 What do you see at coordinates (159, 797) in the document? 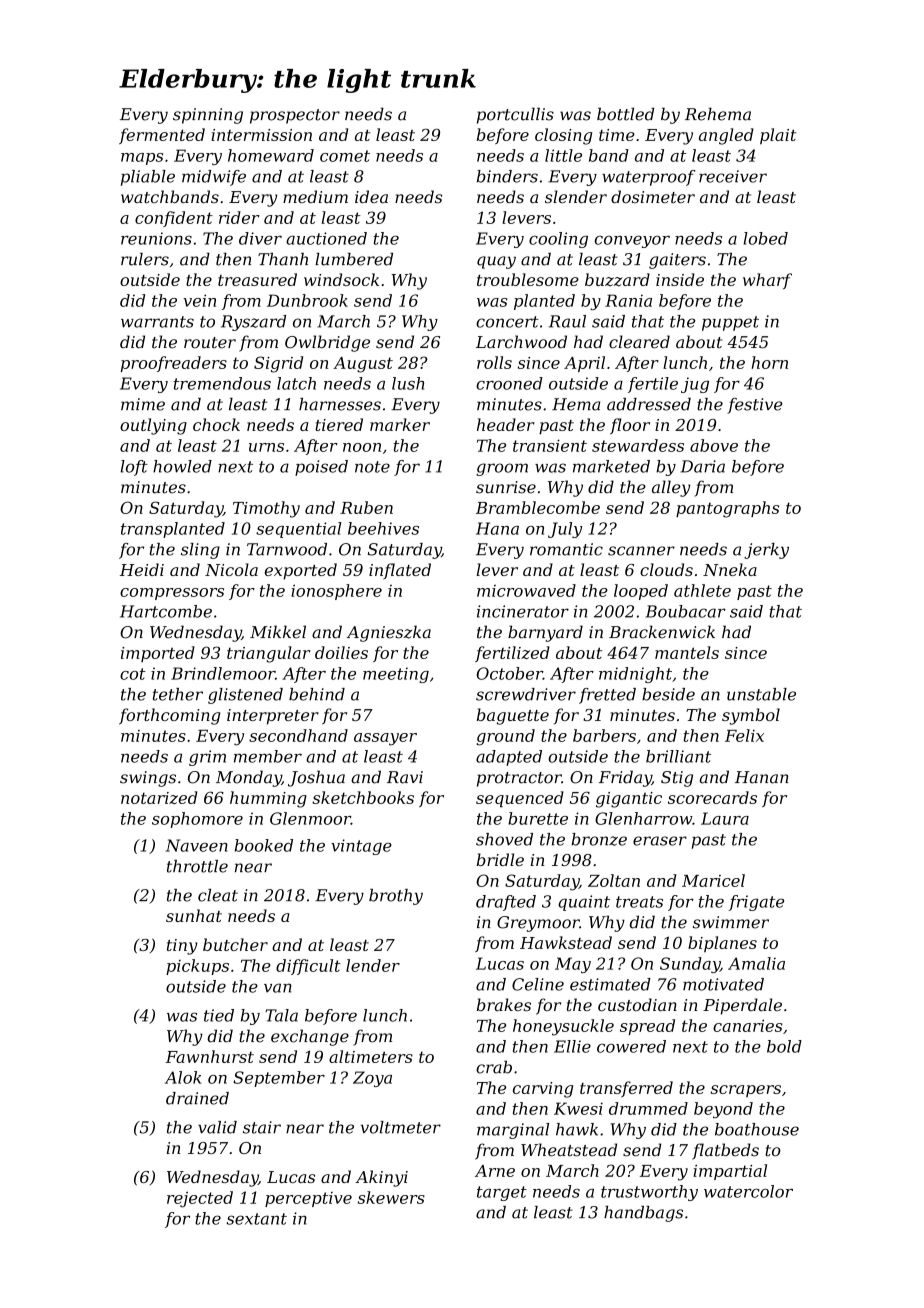
I see `notarized` at bounding box center [159, 797].
